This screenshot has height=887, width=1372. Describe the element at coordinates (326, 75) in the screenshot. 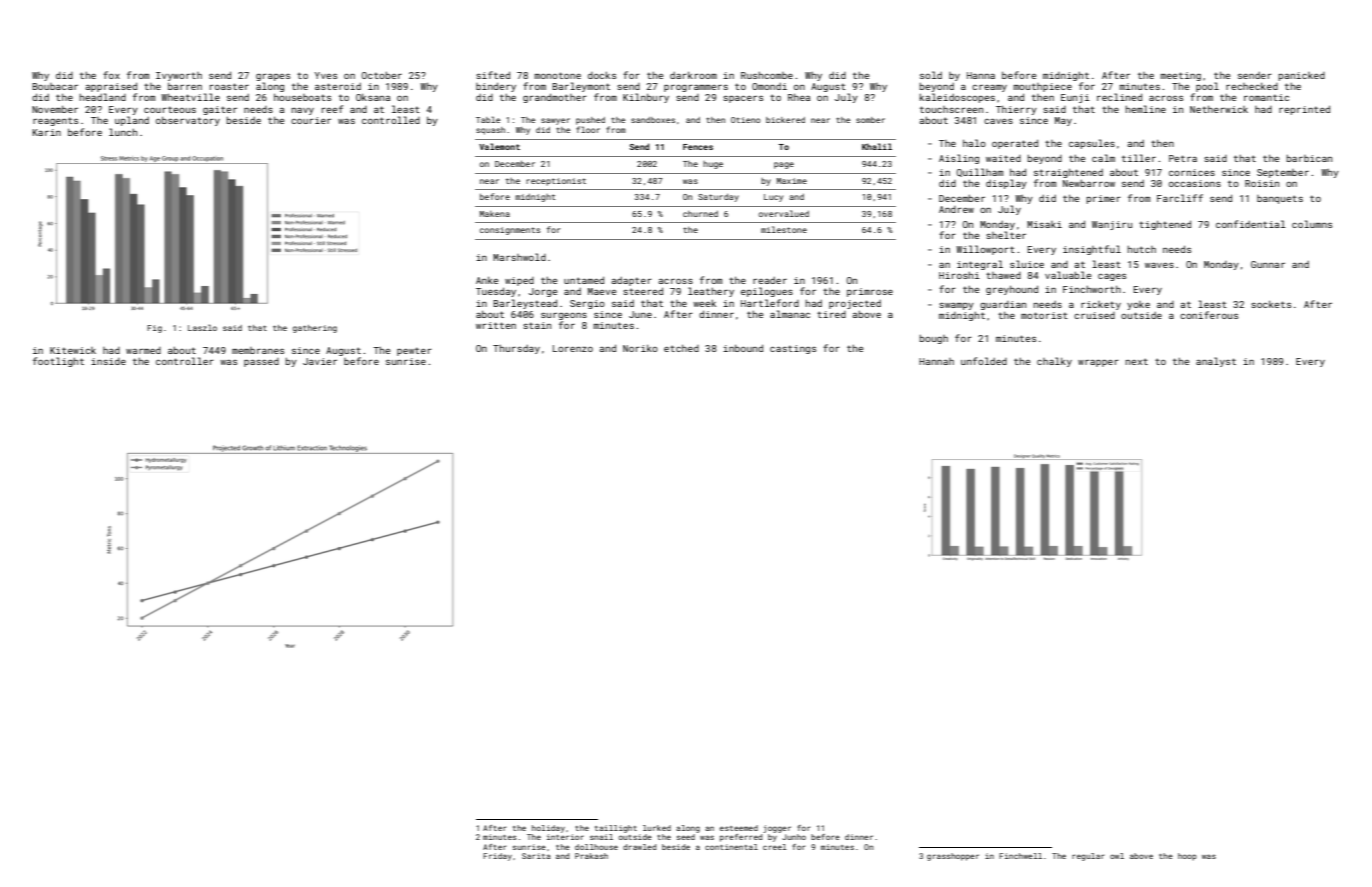

I see `Yves` at that location.
